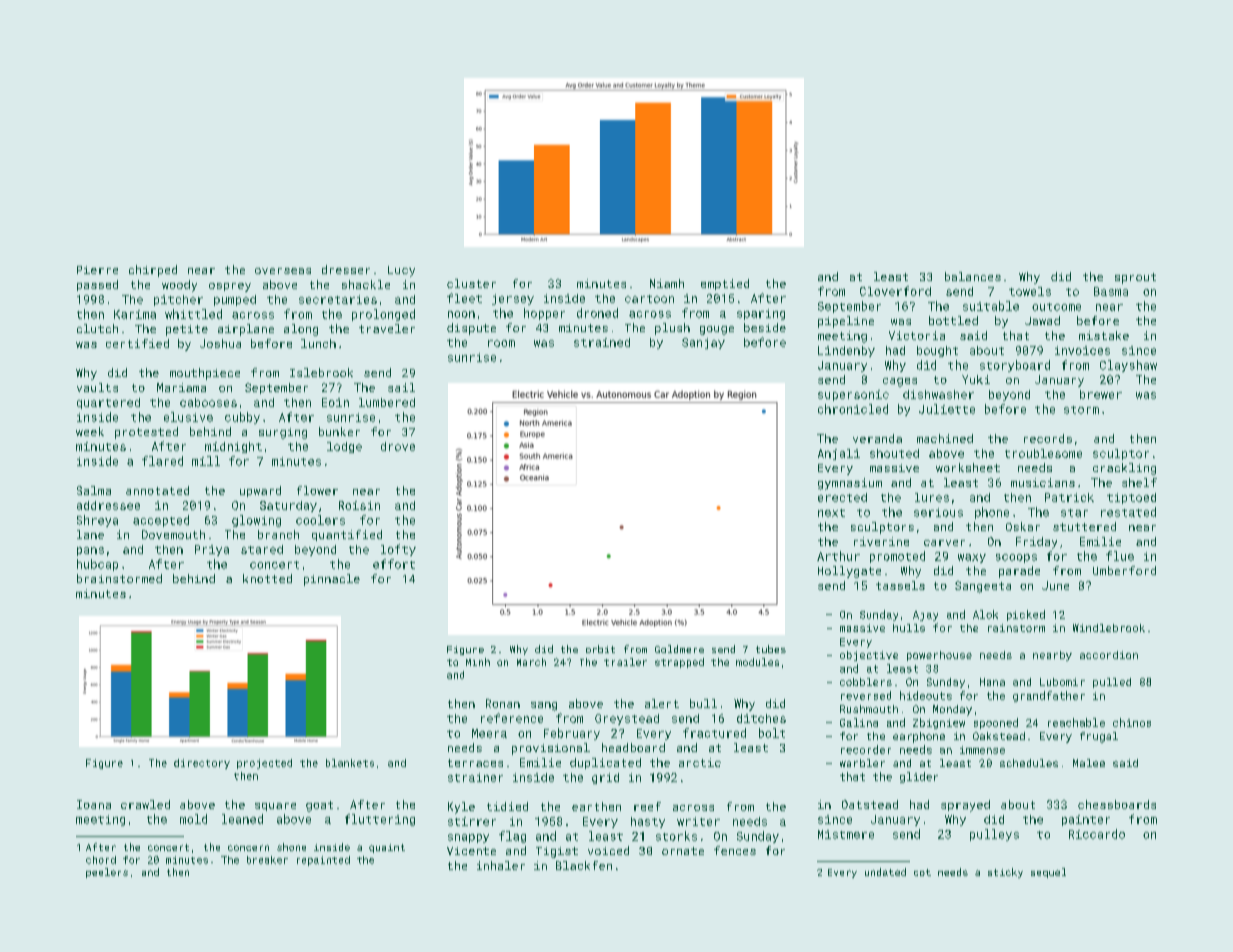 This screenshot has width=1233, height=952. What do you see at coordinates (1135, 278) in the screenshot?
I see `sprout` at bounding box center [1135, 278].
